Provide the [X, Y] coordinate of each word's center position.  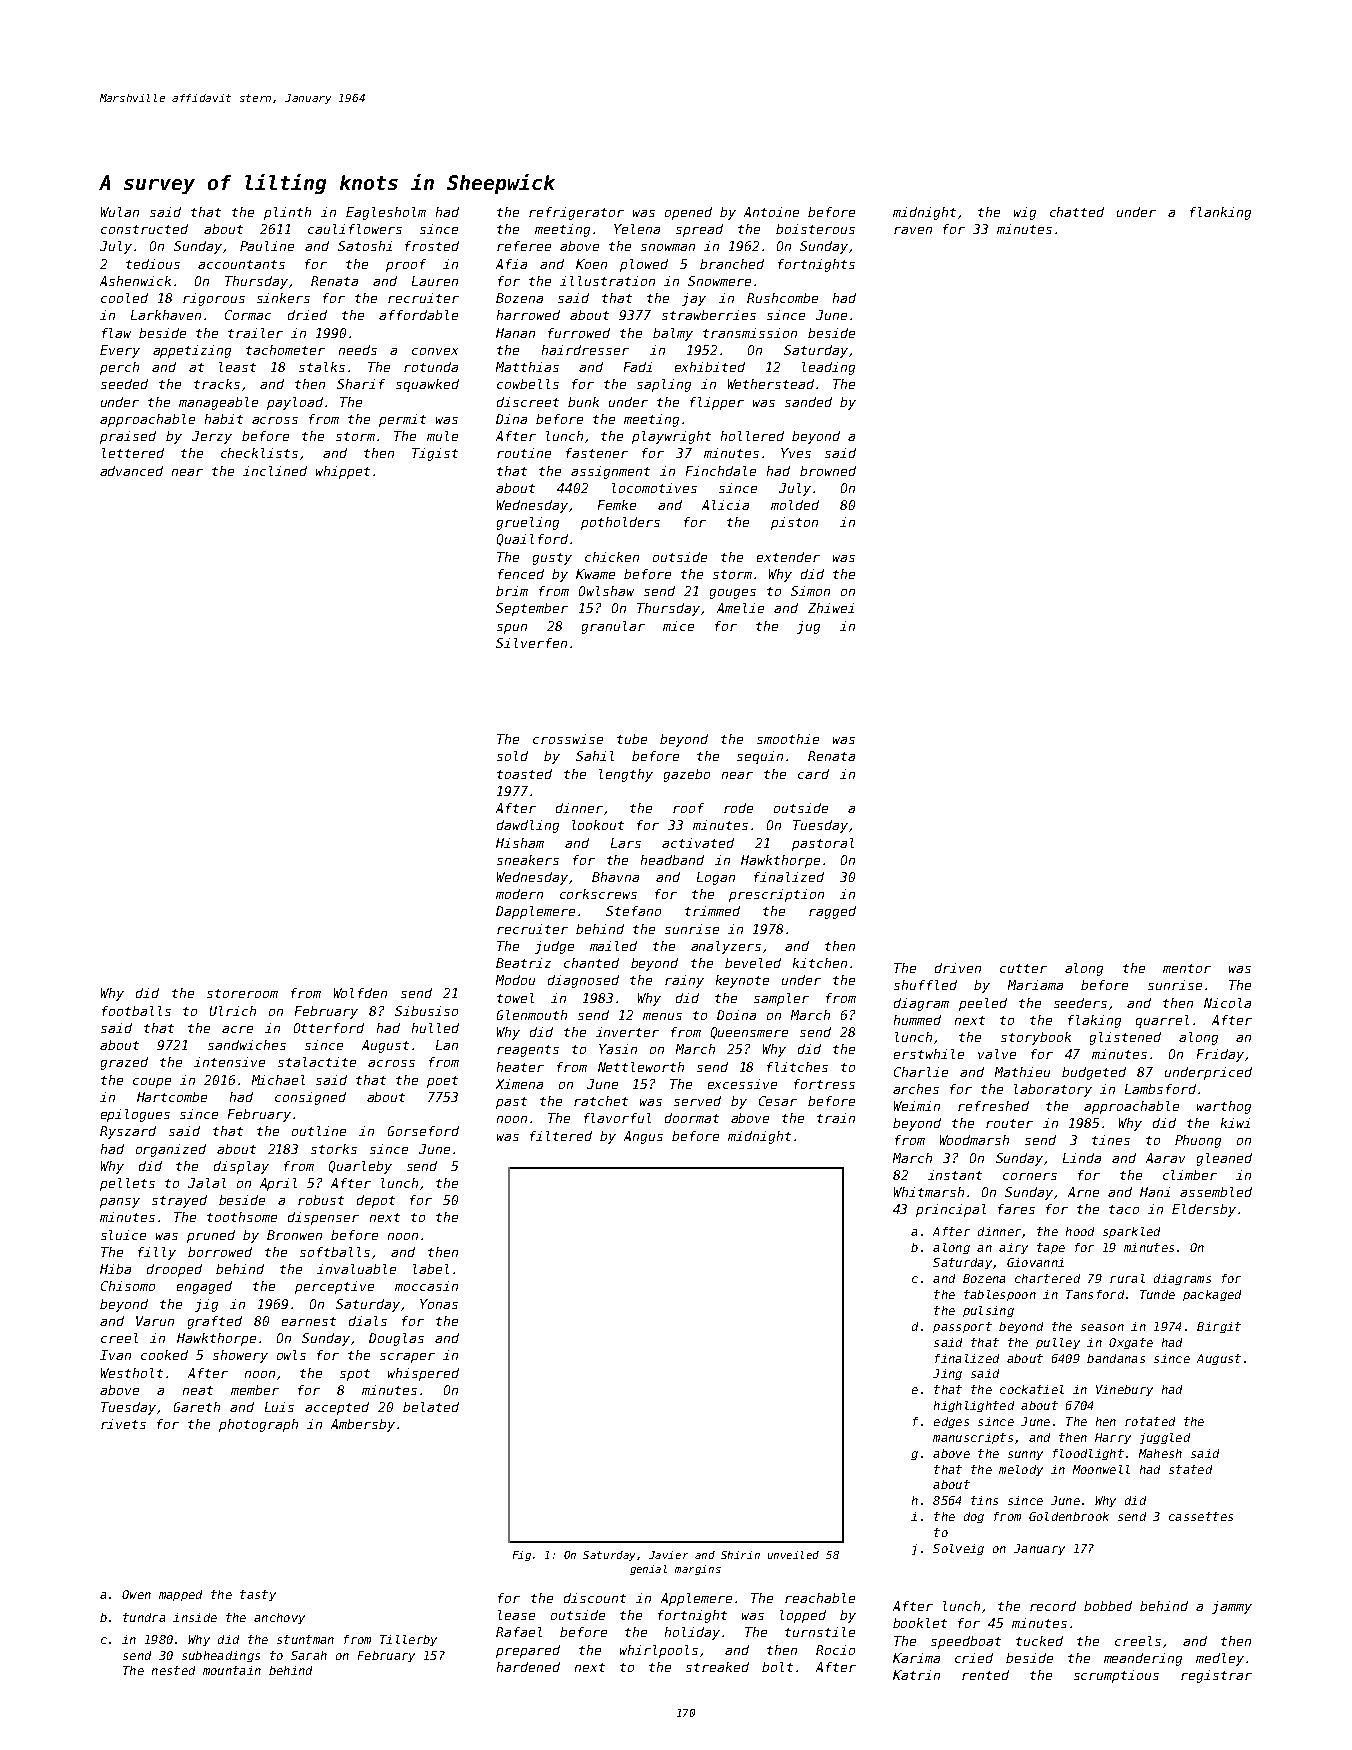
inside [195, 1617]
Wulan [120, 212]
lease [516, 1615]
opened [688, 213]
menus [662, 1016]
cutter [1023, 968]
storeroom [242, 993]
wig [1025, 213]
